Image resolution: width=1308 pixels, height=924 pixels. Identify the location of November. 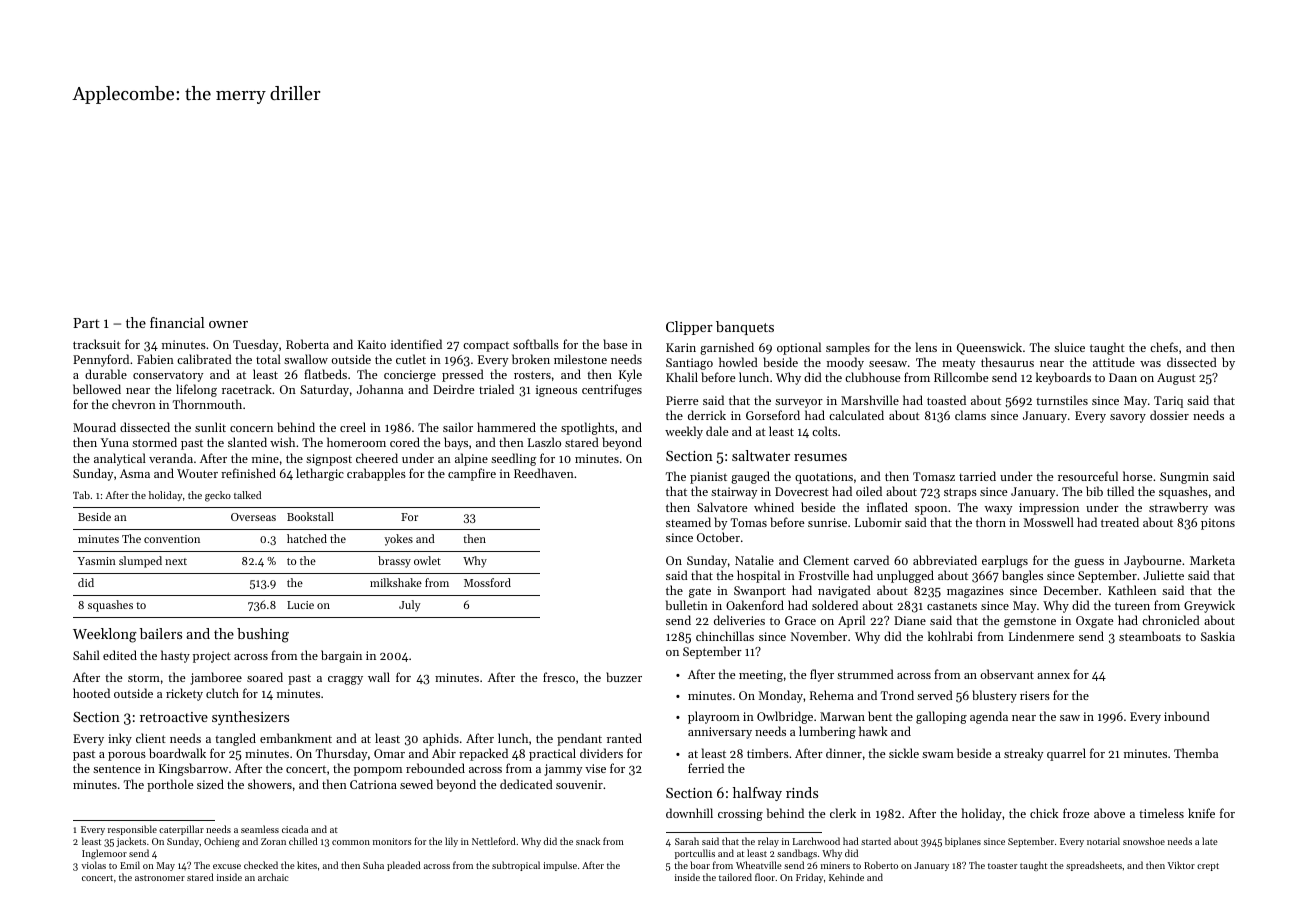
(819, 636).
